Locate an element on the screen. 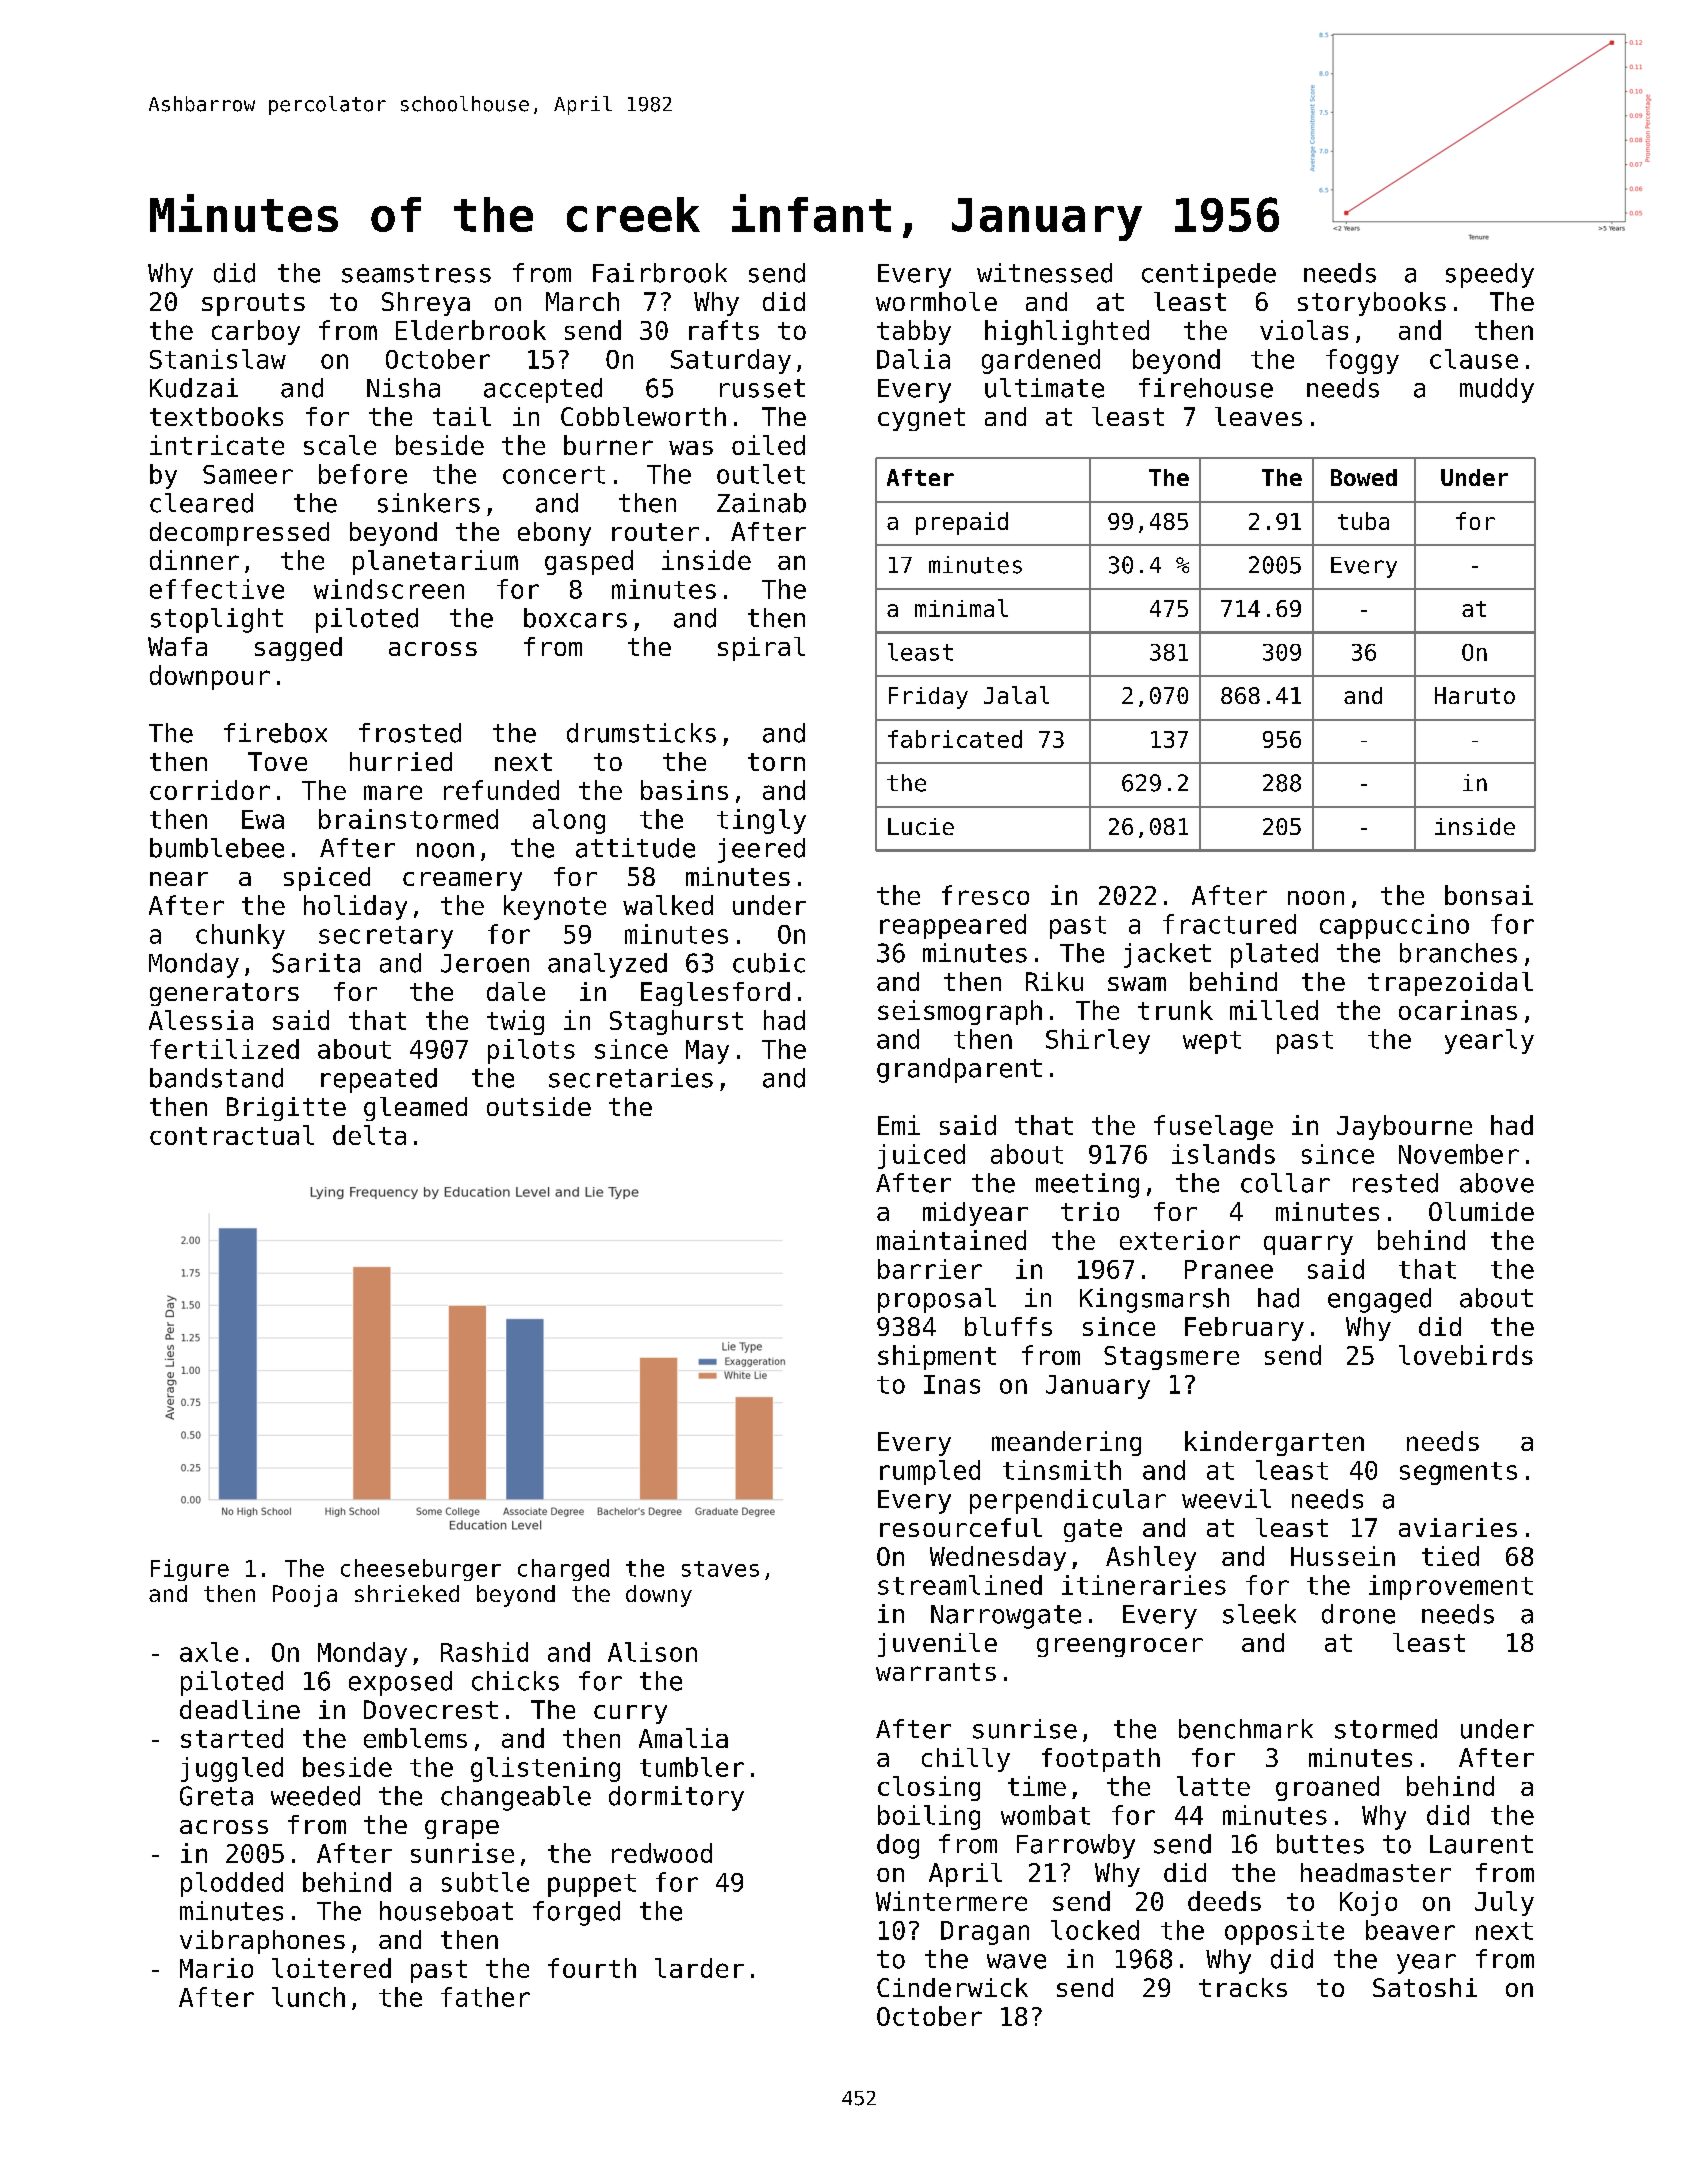  chilly is located at coordinates (966, 1760).
